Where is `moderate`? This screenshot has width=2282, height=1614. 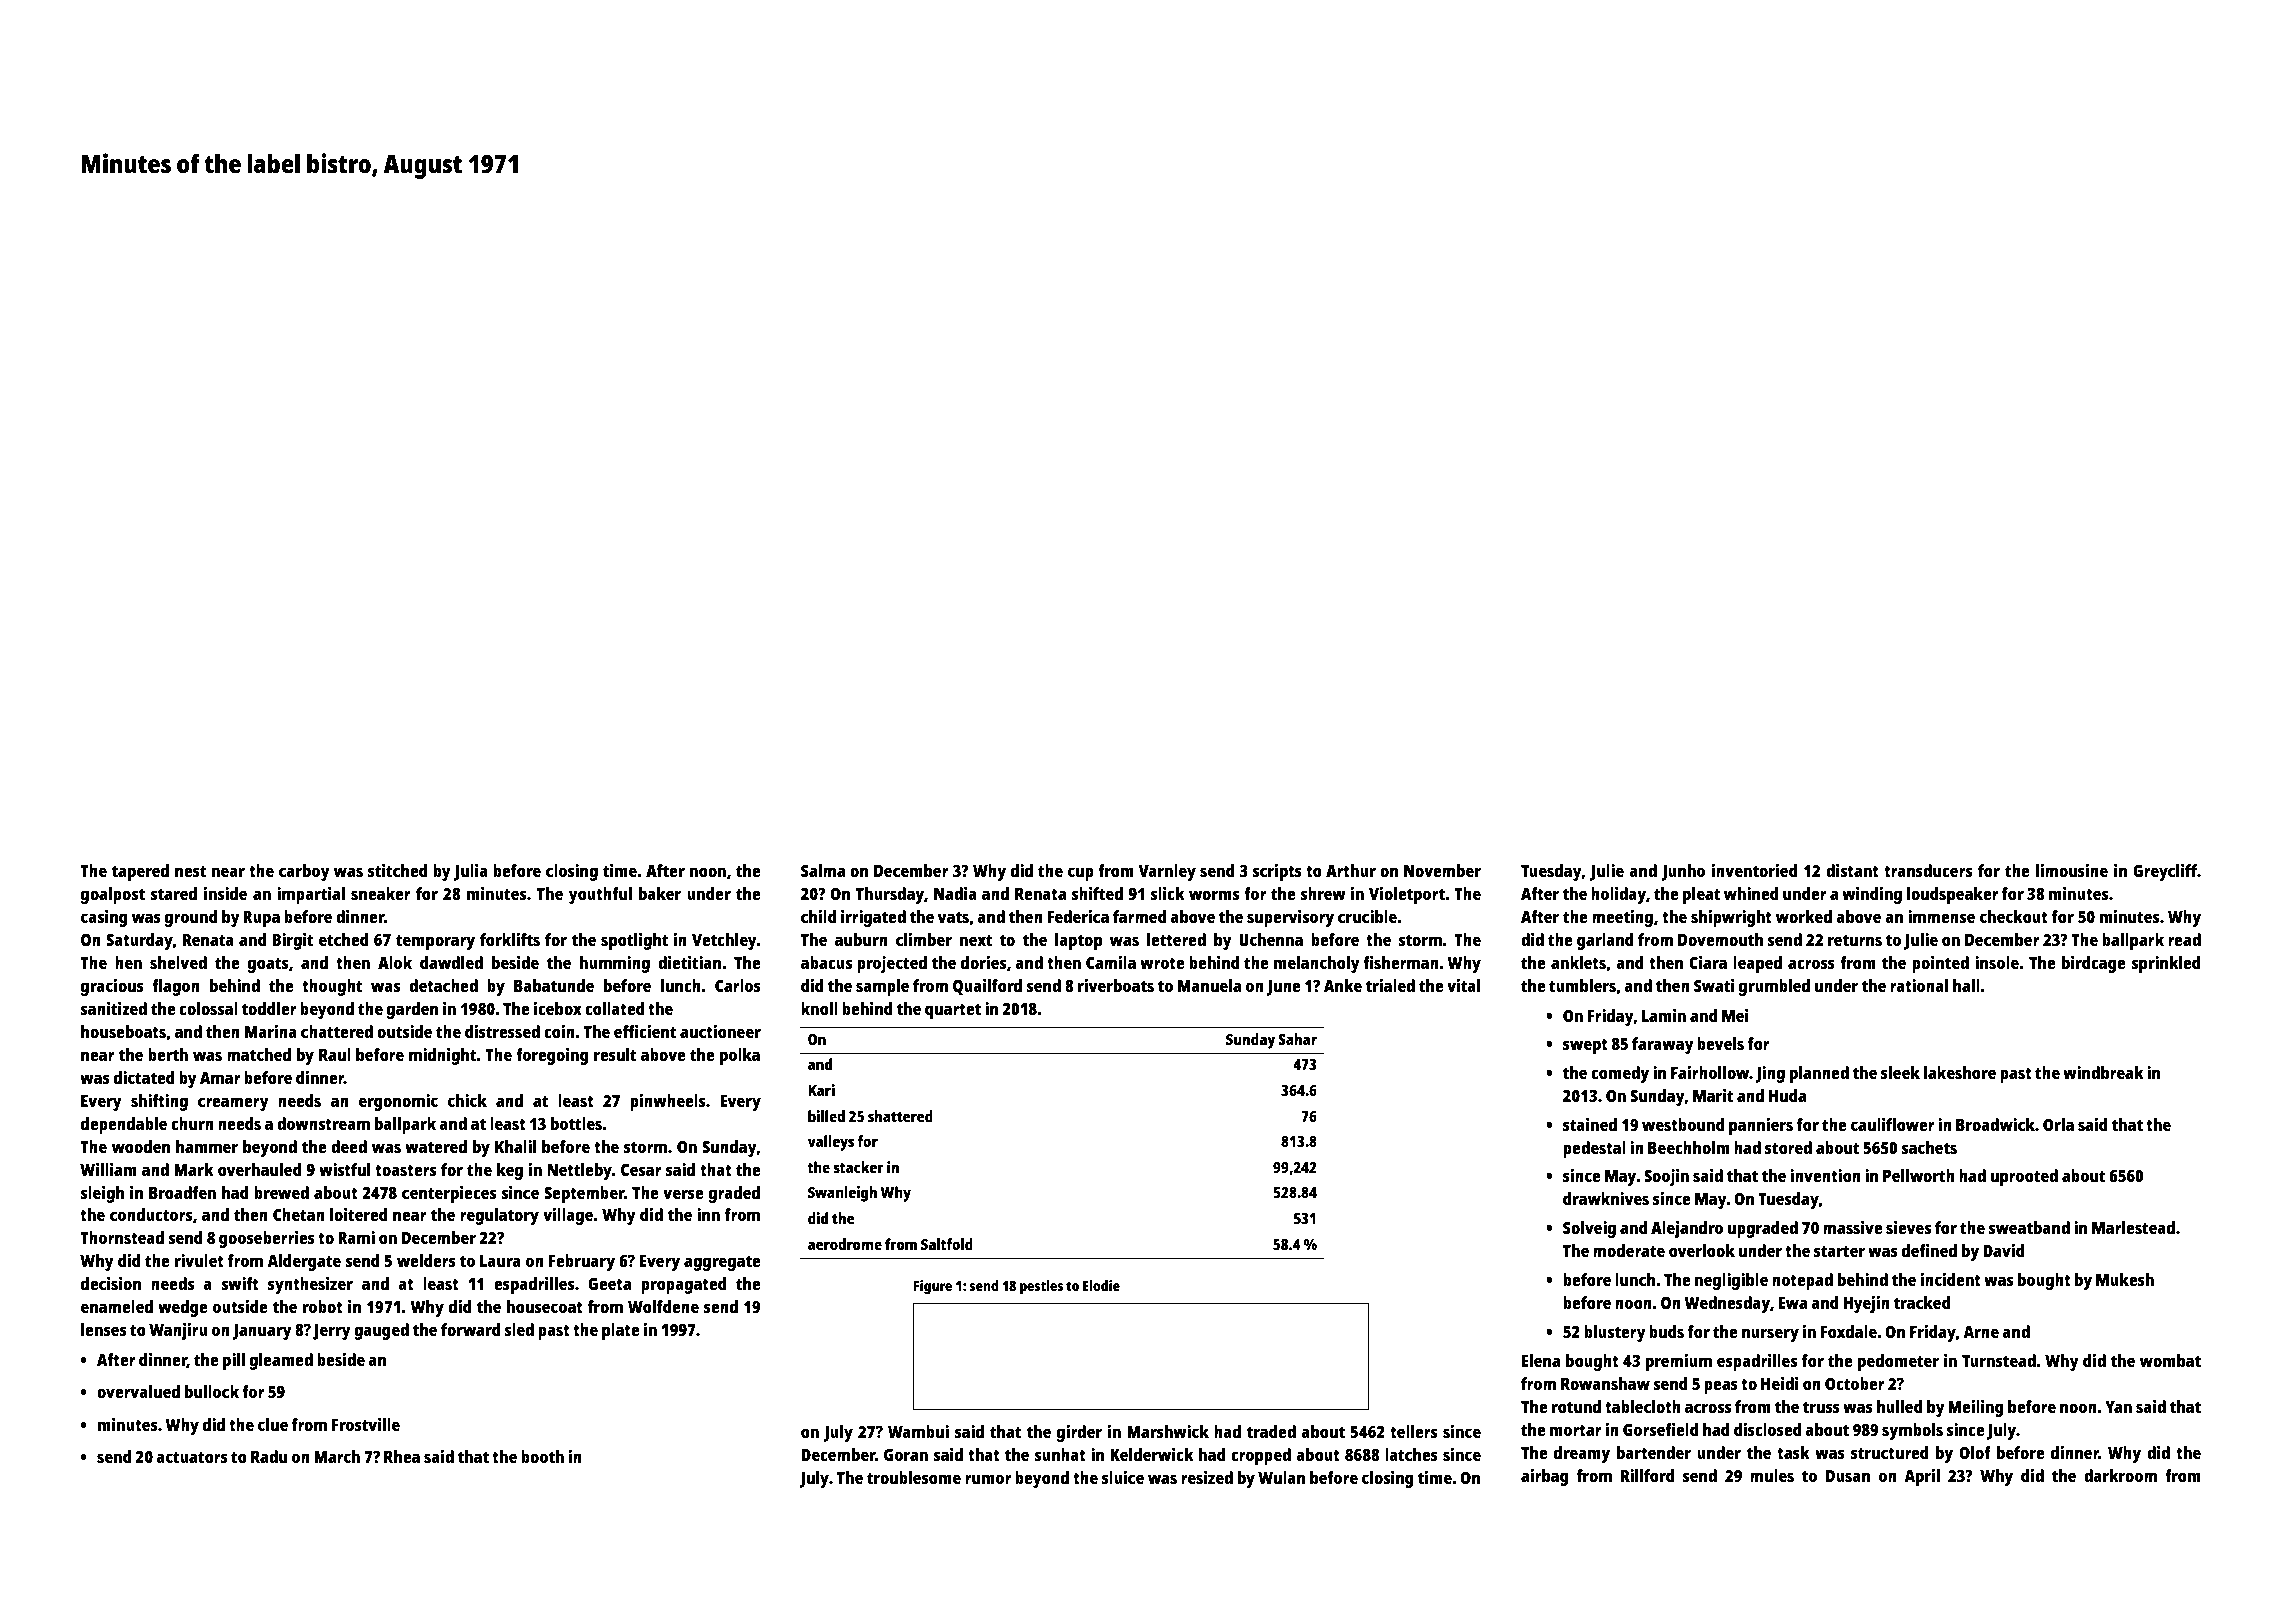 moderate is located at coordinates (1629, 1250).
